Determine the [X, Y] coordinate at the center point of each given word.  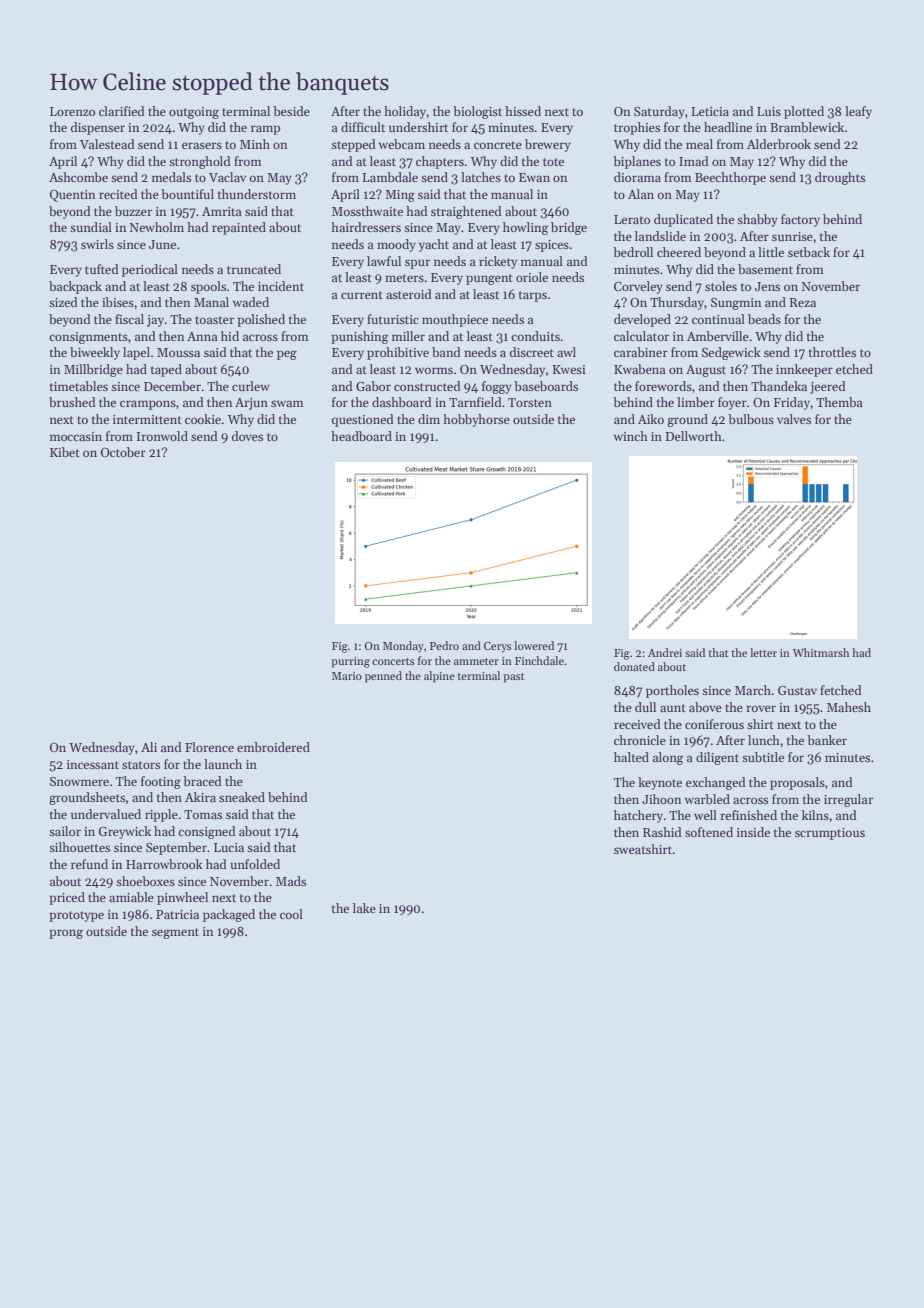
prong [66, 934]
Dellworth [694, 436]
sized [63, 302]
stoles [721, 286]
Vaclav [227, 177]
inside [753, 832]
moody [396, 245]
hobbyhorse [476, 420]
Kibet [65, 452]
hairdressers [366, 227]
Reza [802, 302]
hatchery [638, 816]
